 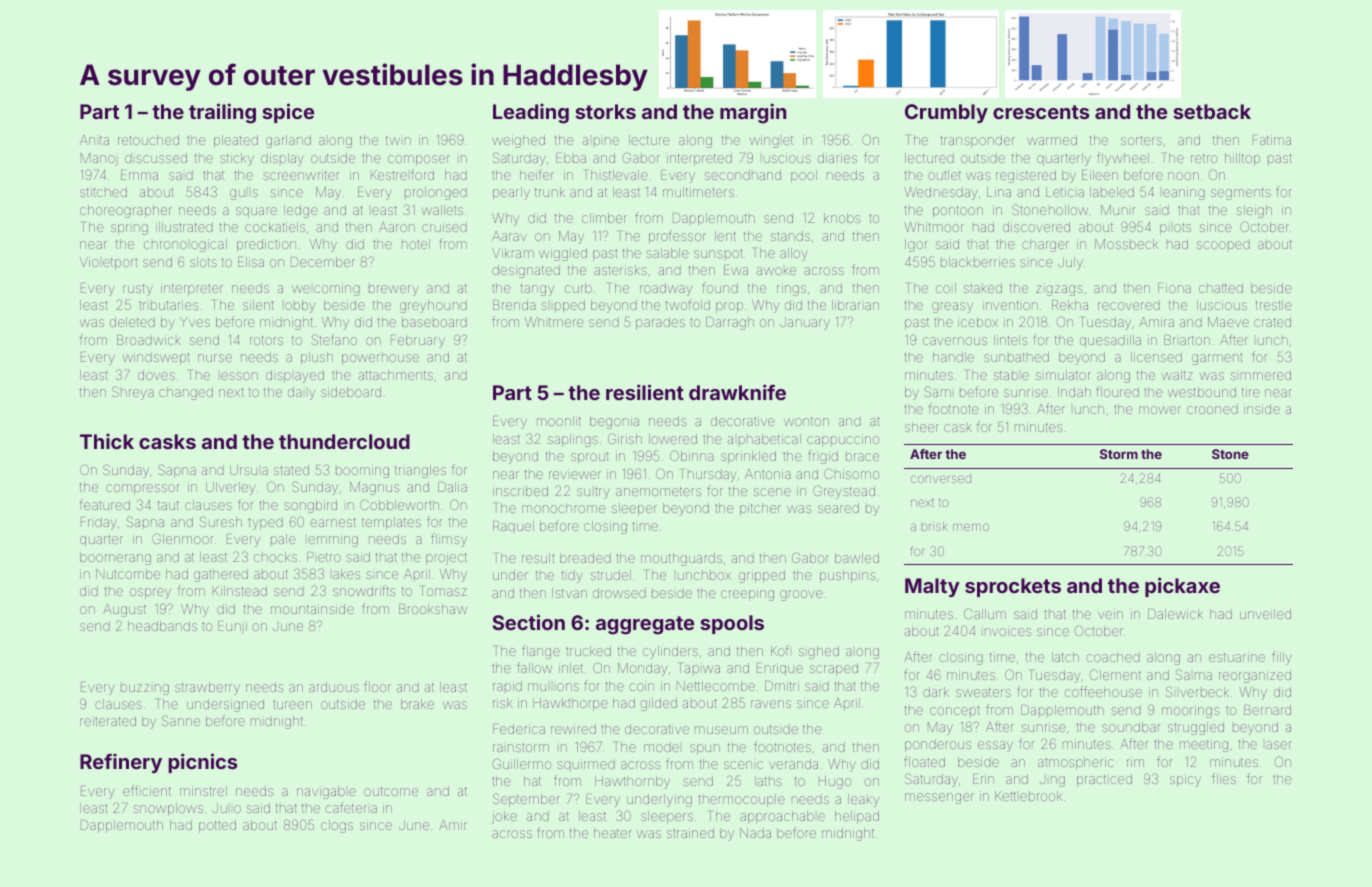 What do you see at coordinates (351, 392) in the page?
I see `sideboard` at bounding box center [351, 392].
